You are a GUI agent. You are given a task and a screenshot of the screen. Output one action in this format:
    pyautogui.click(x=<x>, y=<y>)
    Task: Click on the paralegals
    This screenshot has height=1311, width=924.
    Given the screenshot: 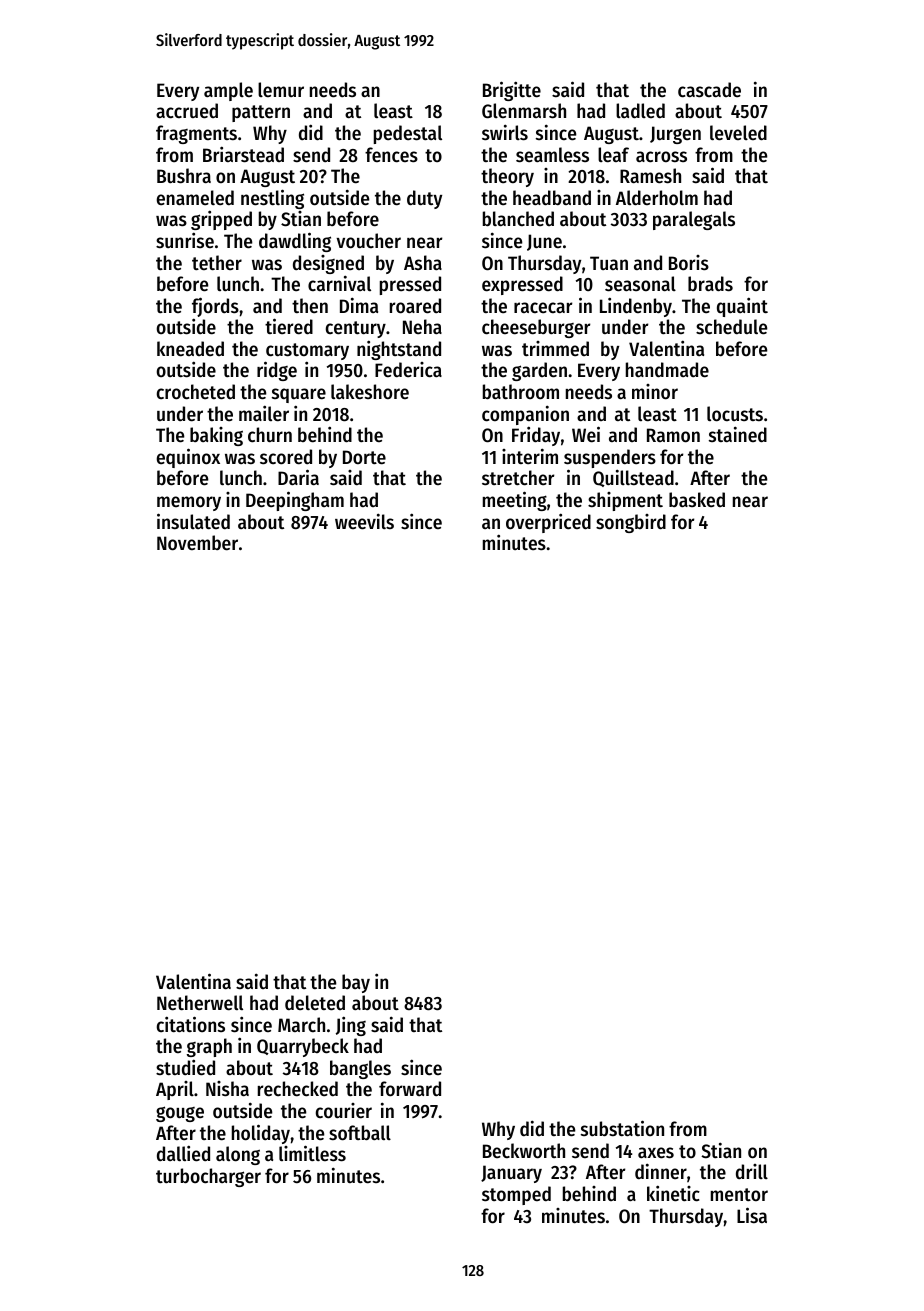 What is the action you would take?
    pyautogui.click(x=694, y=220)
